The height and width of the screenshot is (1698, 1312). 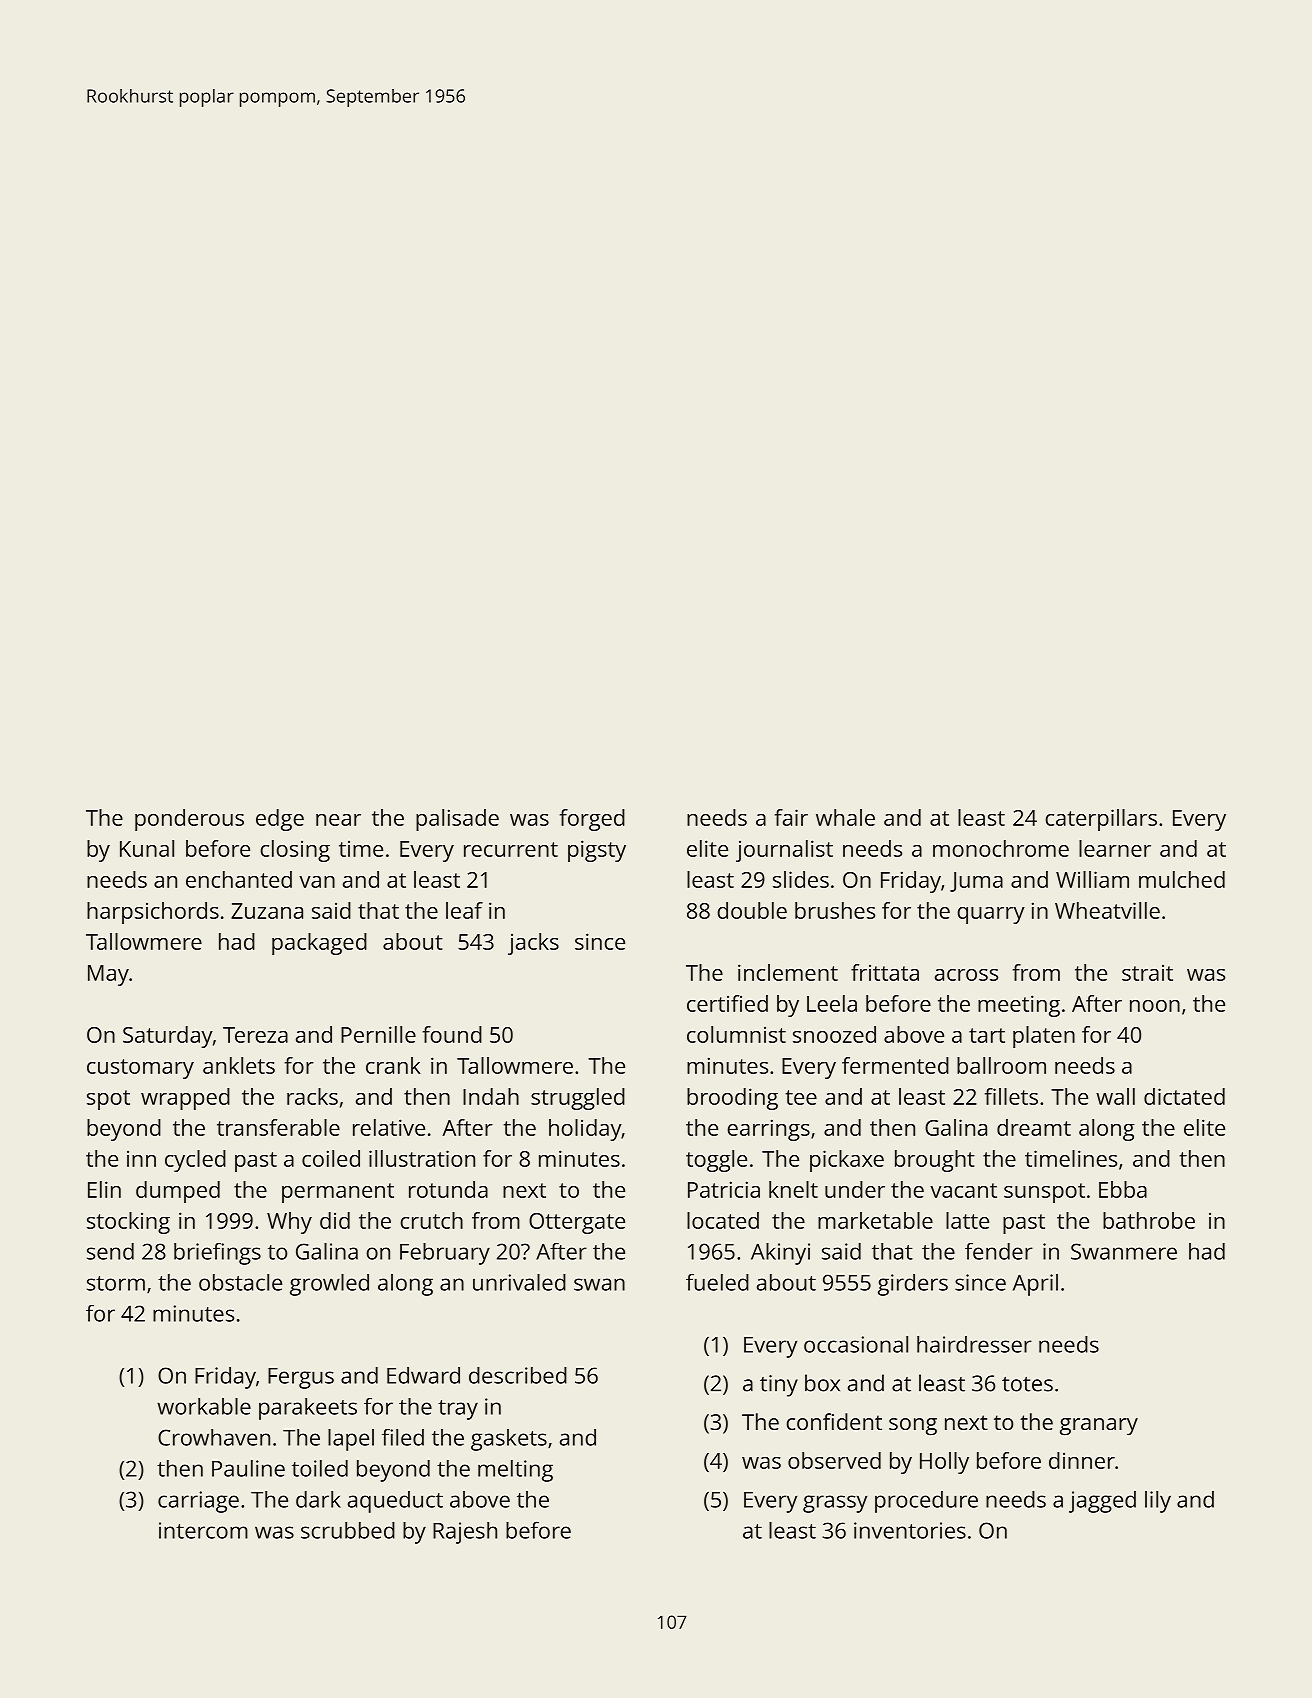 What do you see at coordinates (717, 1282) in the screenshot?
I see `fueled` at bounding box center [717, 1282].
